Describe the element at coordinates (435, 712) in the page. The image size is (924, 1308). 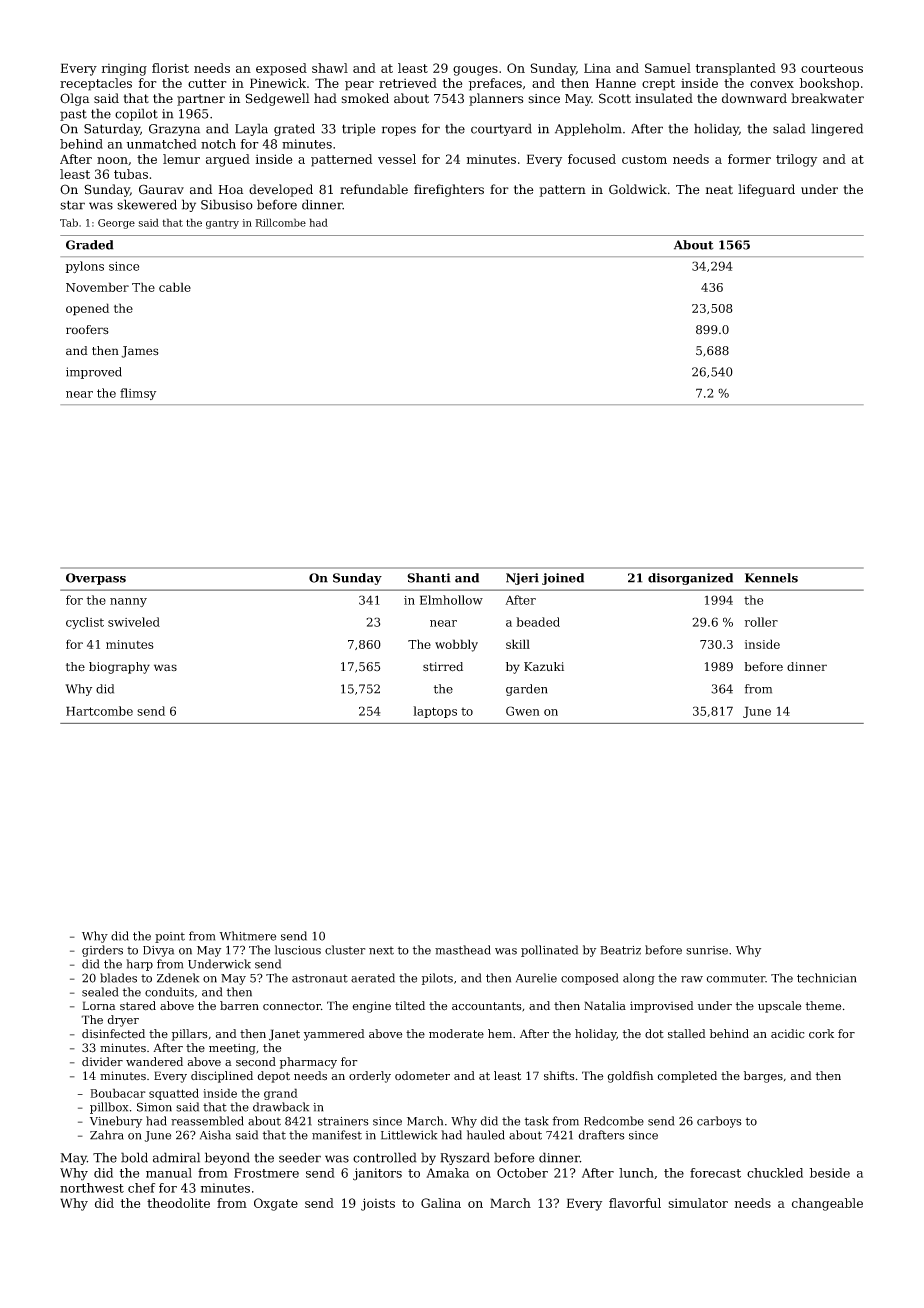
I see `laptops` at that location.
